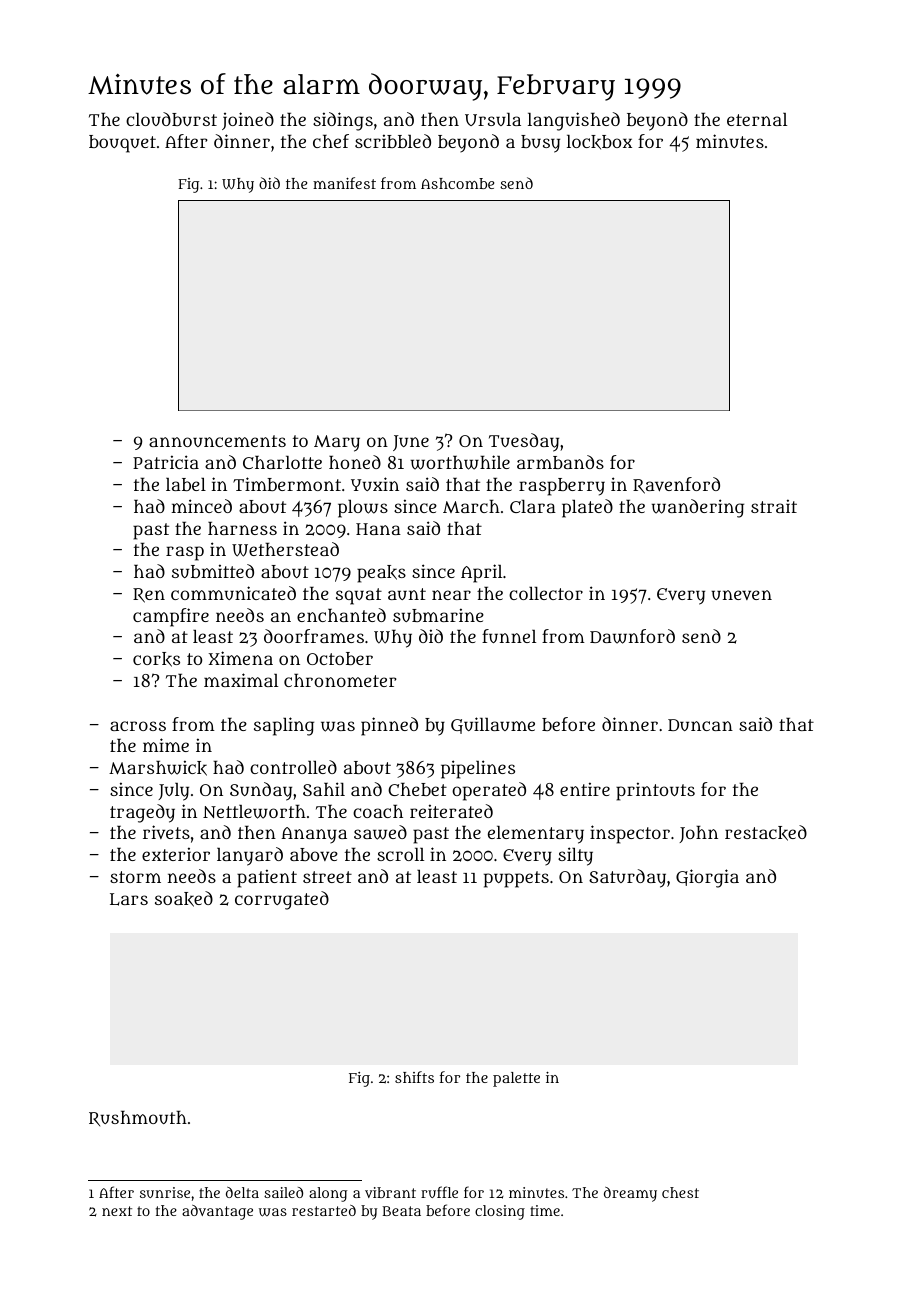 The width and height of the screenshot is (908, 1316). Describe the element at coordinates (411, 443) in the screenshot. I see `June` at that location.
